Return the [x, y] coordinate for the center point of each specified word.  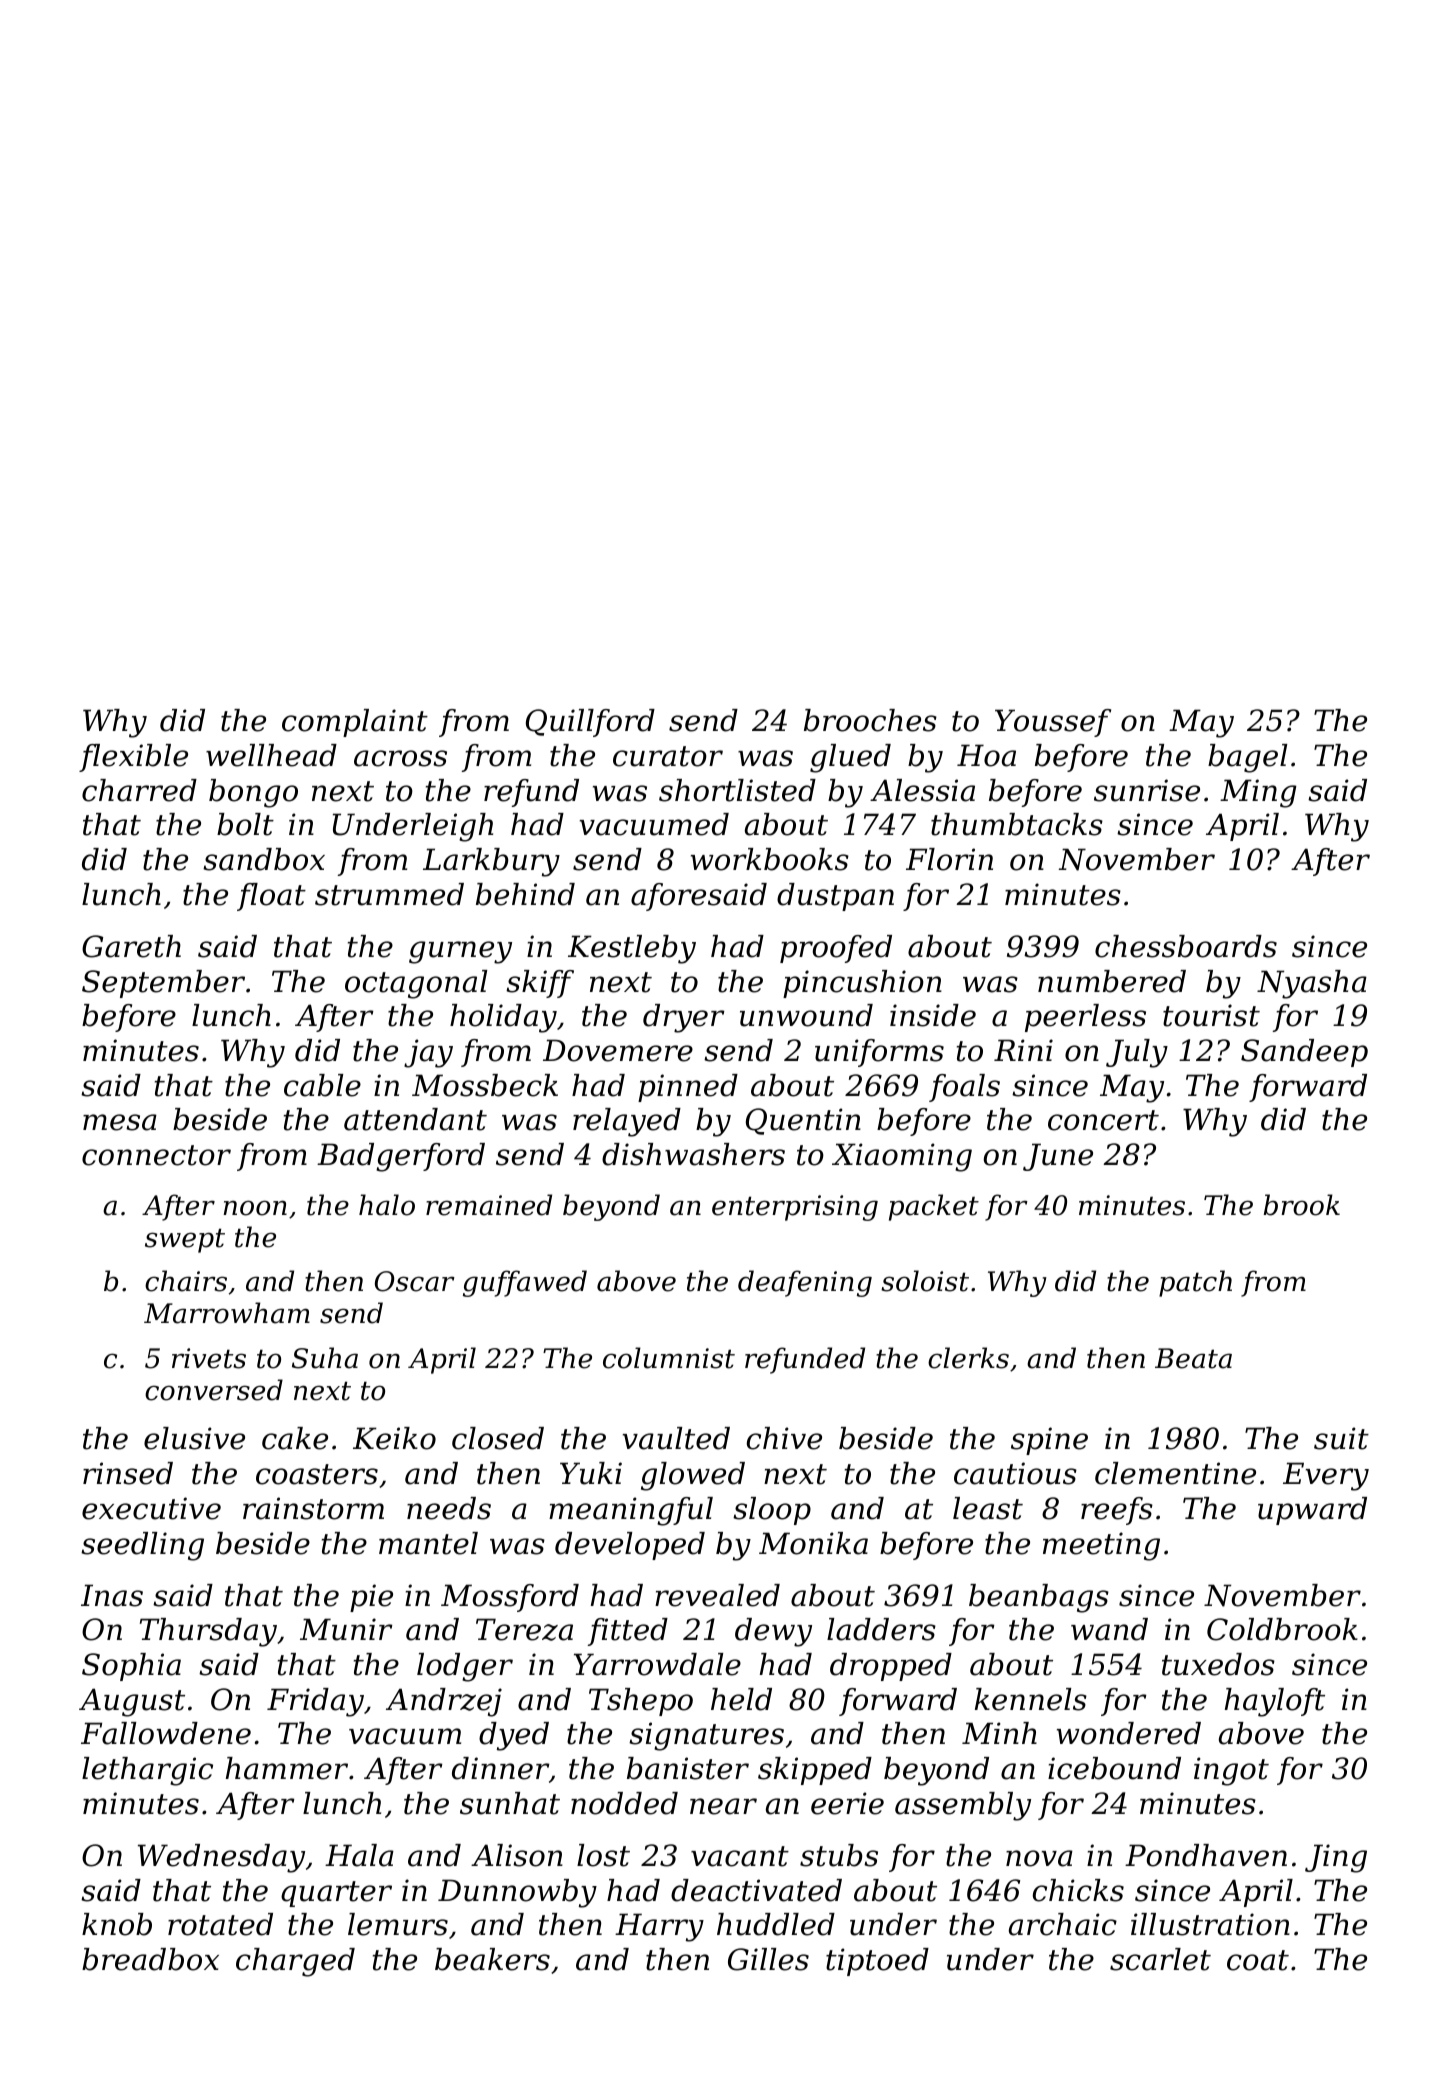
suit [1341, 1438]
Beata [1193, 1358]
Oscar [415, 1281]
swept [185, 1240]
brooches [870, 720]
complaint [355, 723]
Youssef [1053, 723]
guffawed [525, 1283]
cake [295, 1438]
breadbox [150, 1959]
